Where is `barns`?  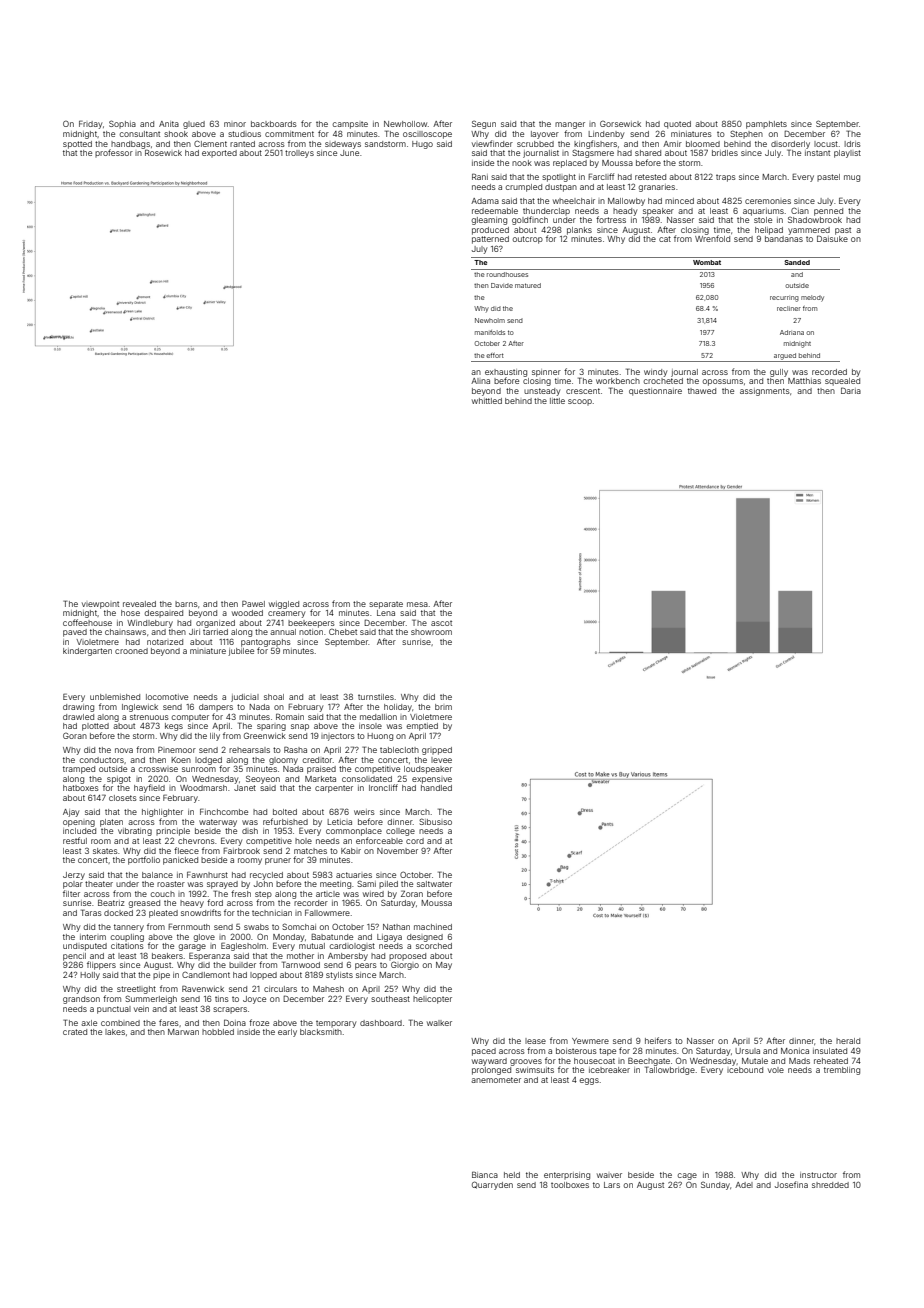 barns is located at coordinates (186, 604).
